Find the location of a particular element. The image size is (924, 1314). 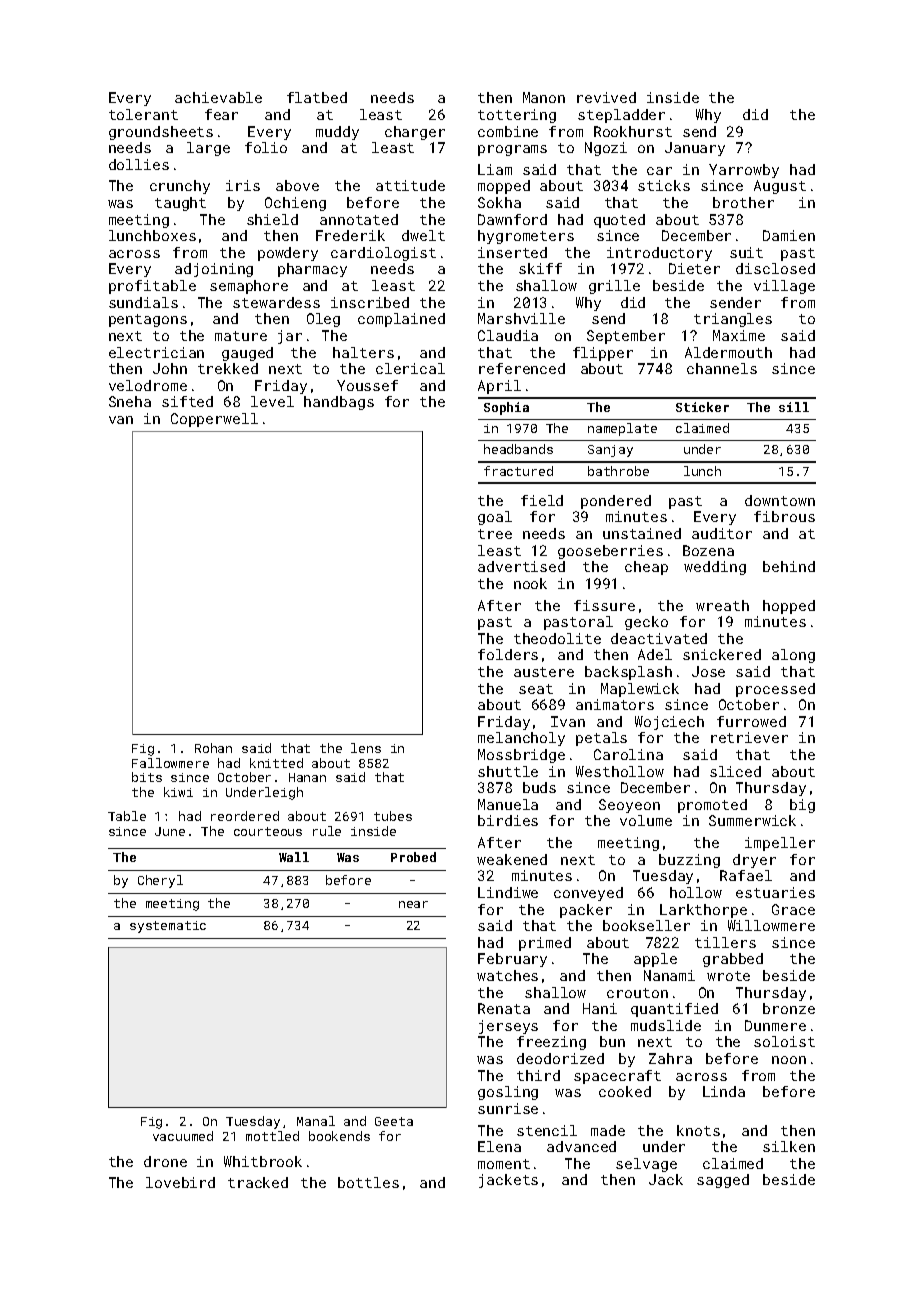

processed is located at coordinates (775, 690).
